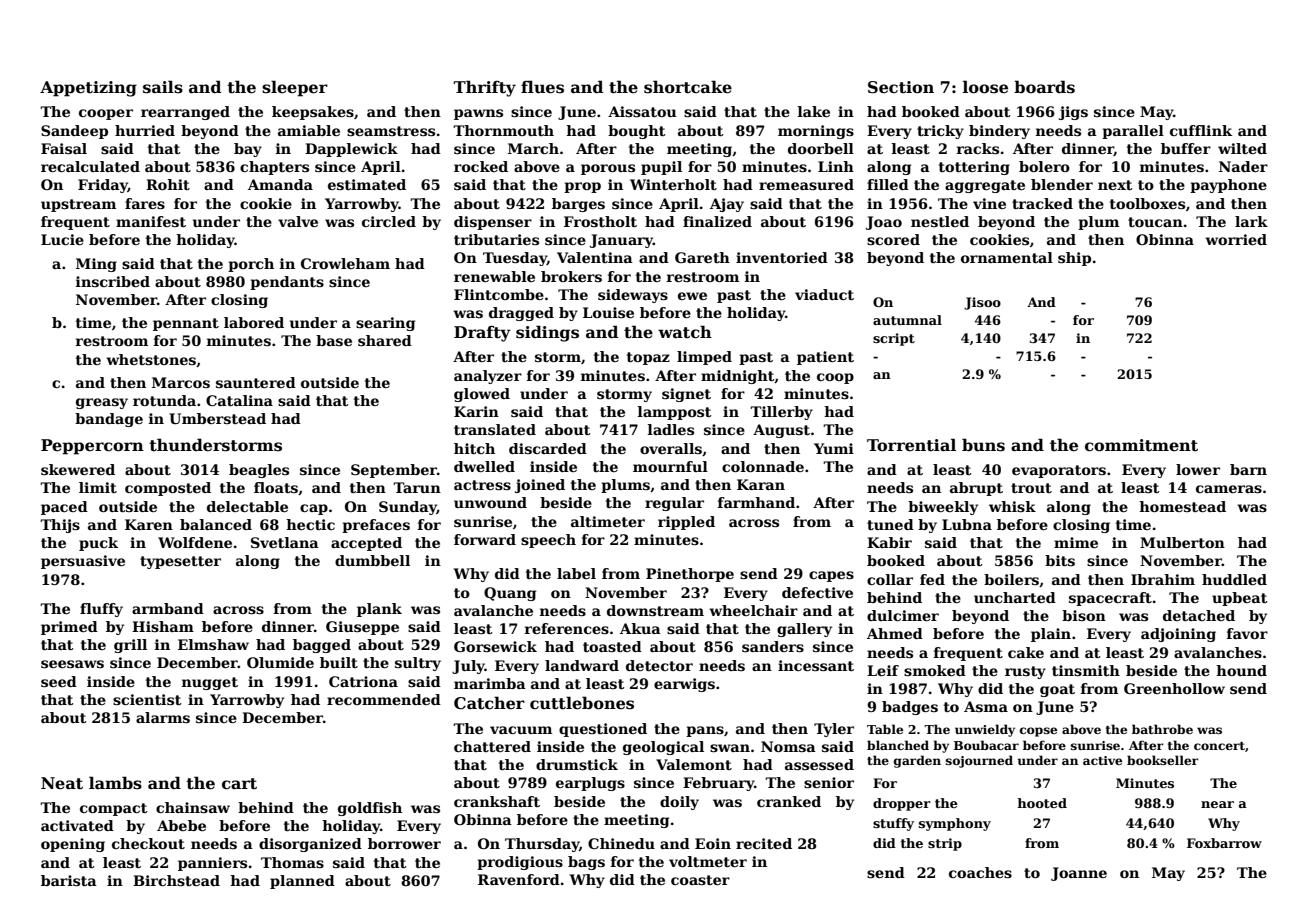  What do you see at coordinates (310, 524) in the screenshot?
I see `hectic` at bounding box center [310, 524].
